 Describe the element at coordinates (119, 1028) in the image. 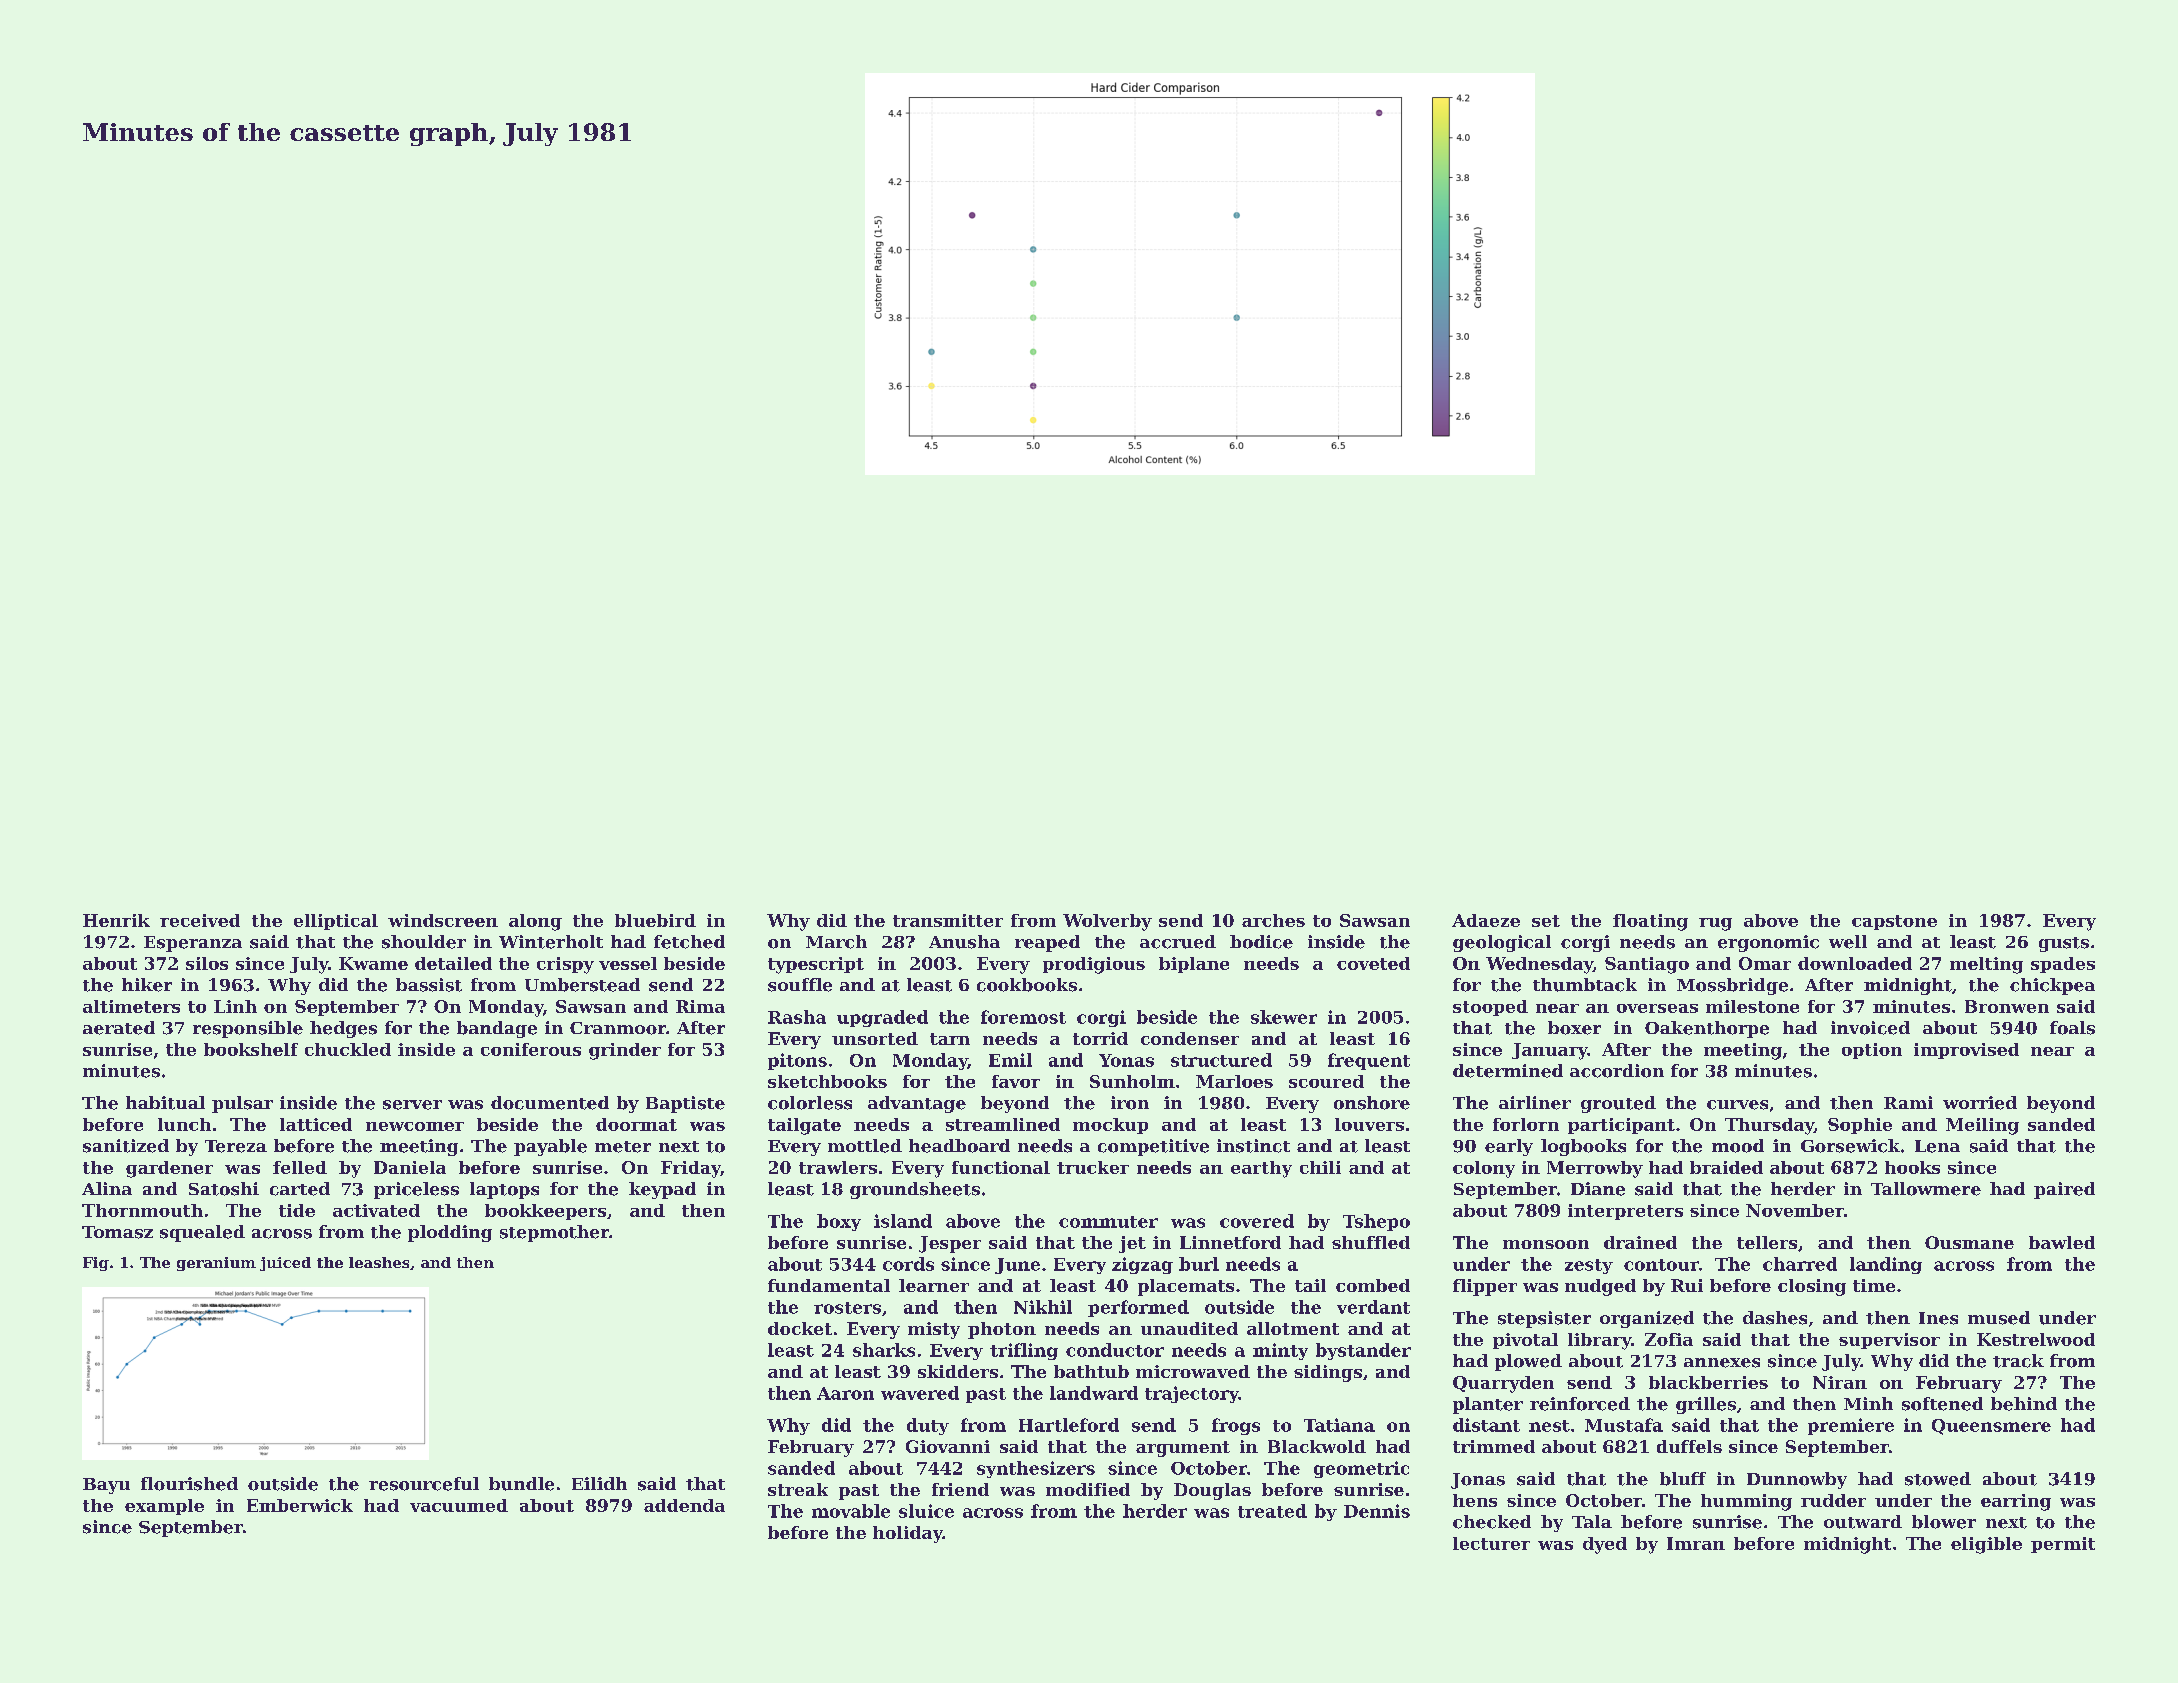

I see `aerated` at that location.
